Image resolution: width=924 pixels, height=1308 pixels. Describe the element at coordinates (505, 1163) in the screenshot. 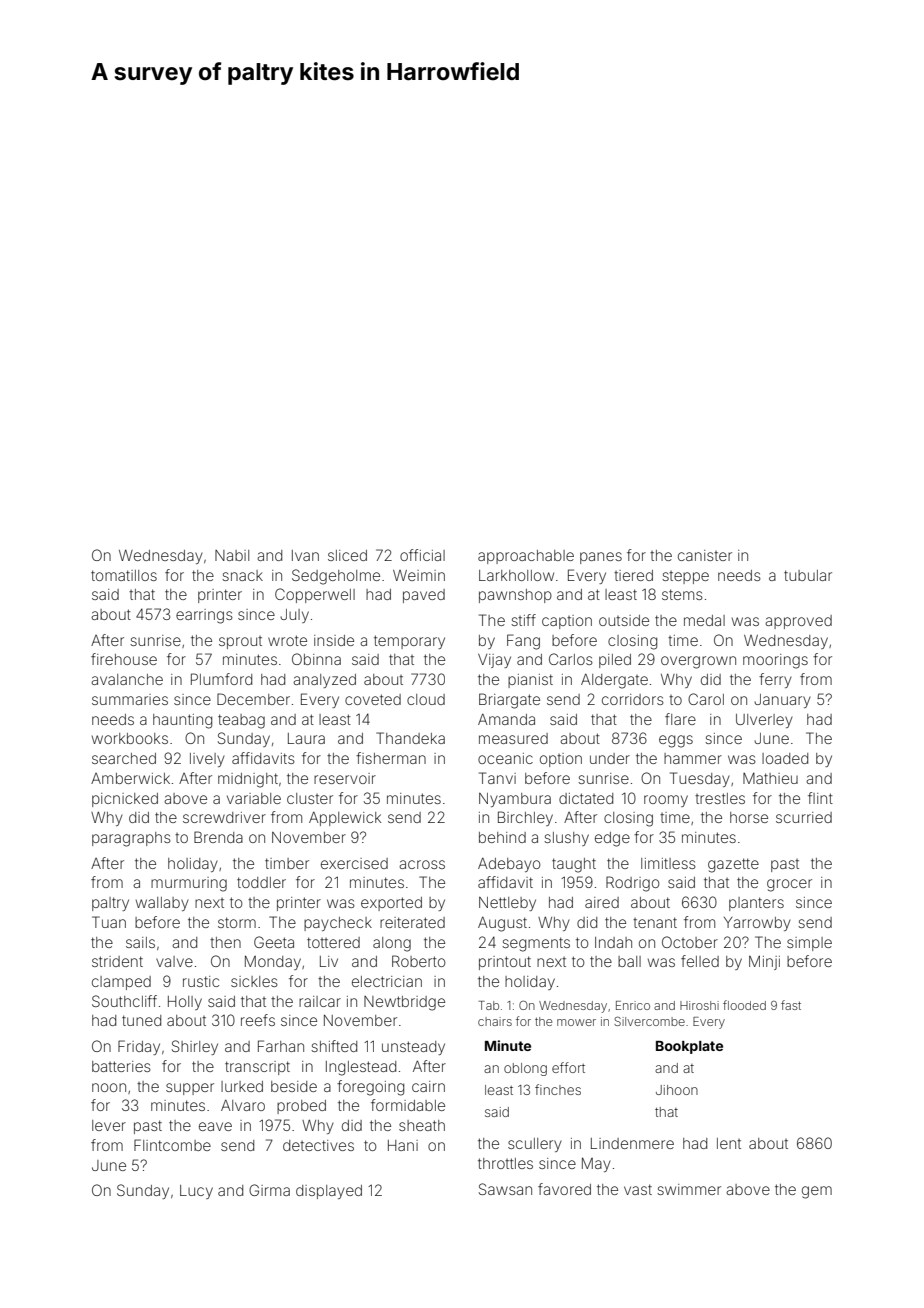

I see `throttles` at that location.
